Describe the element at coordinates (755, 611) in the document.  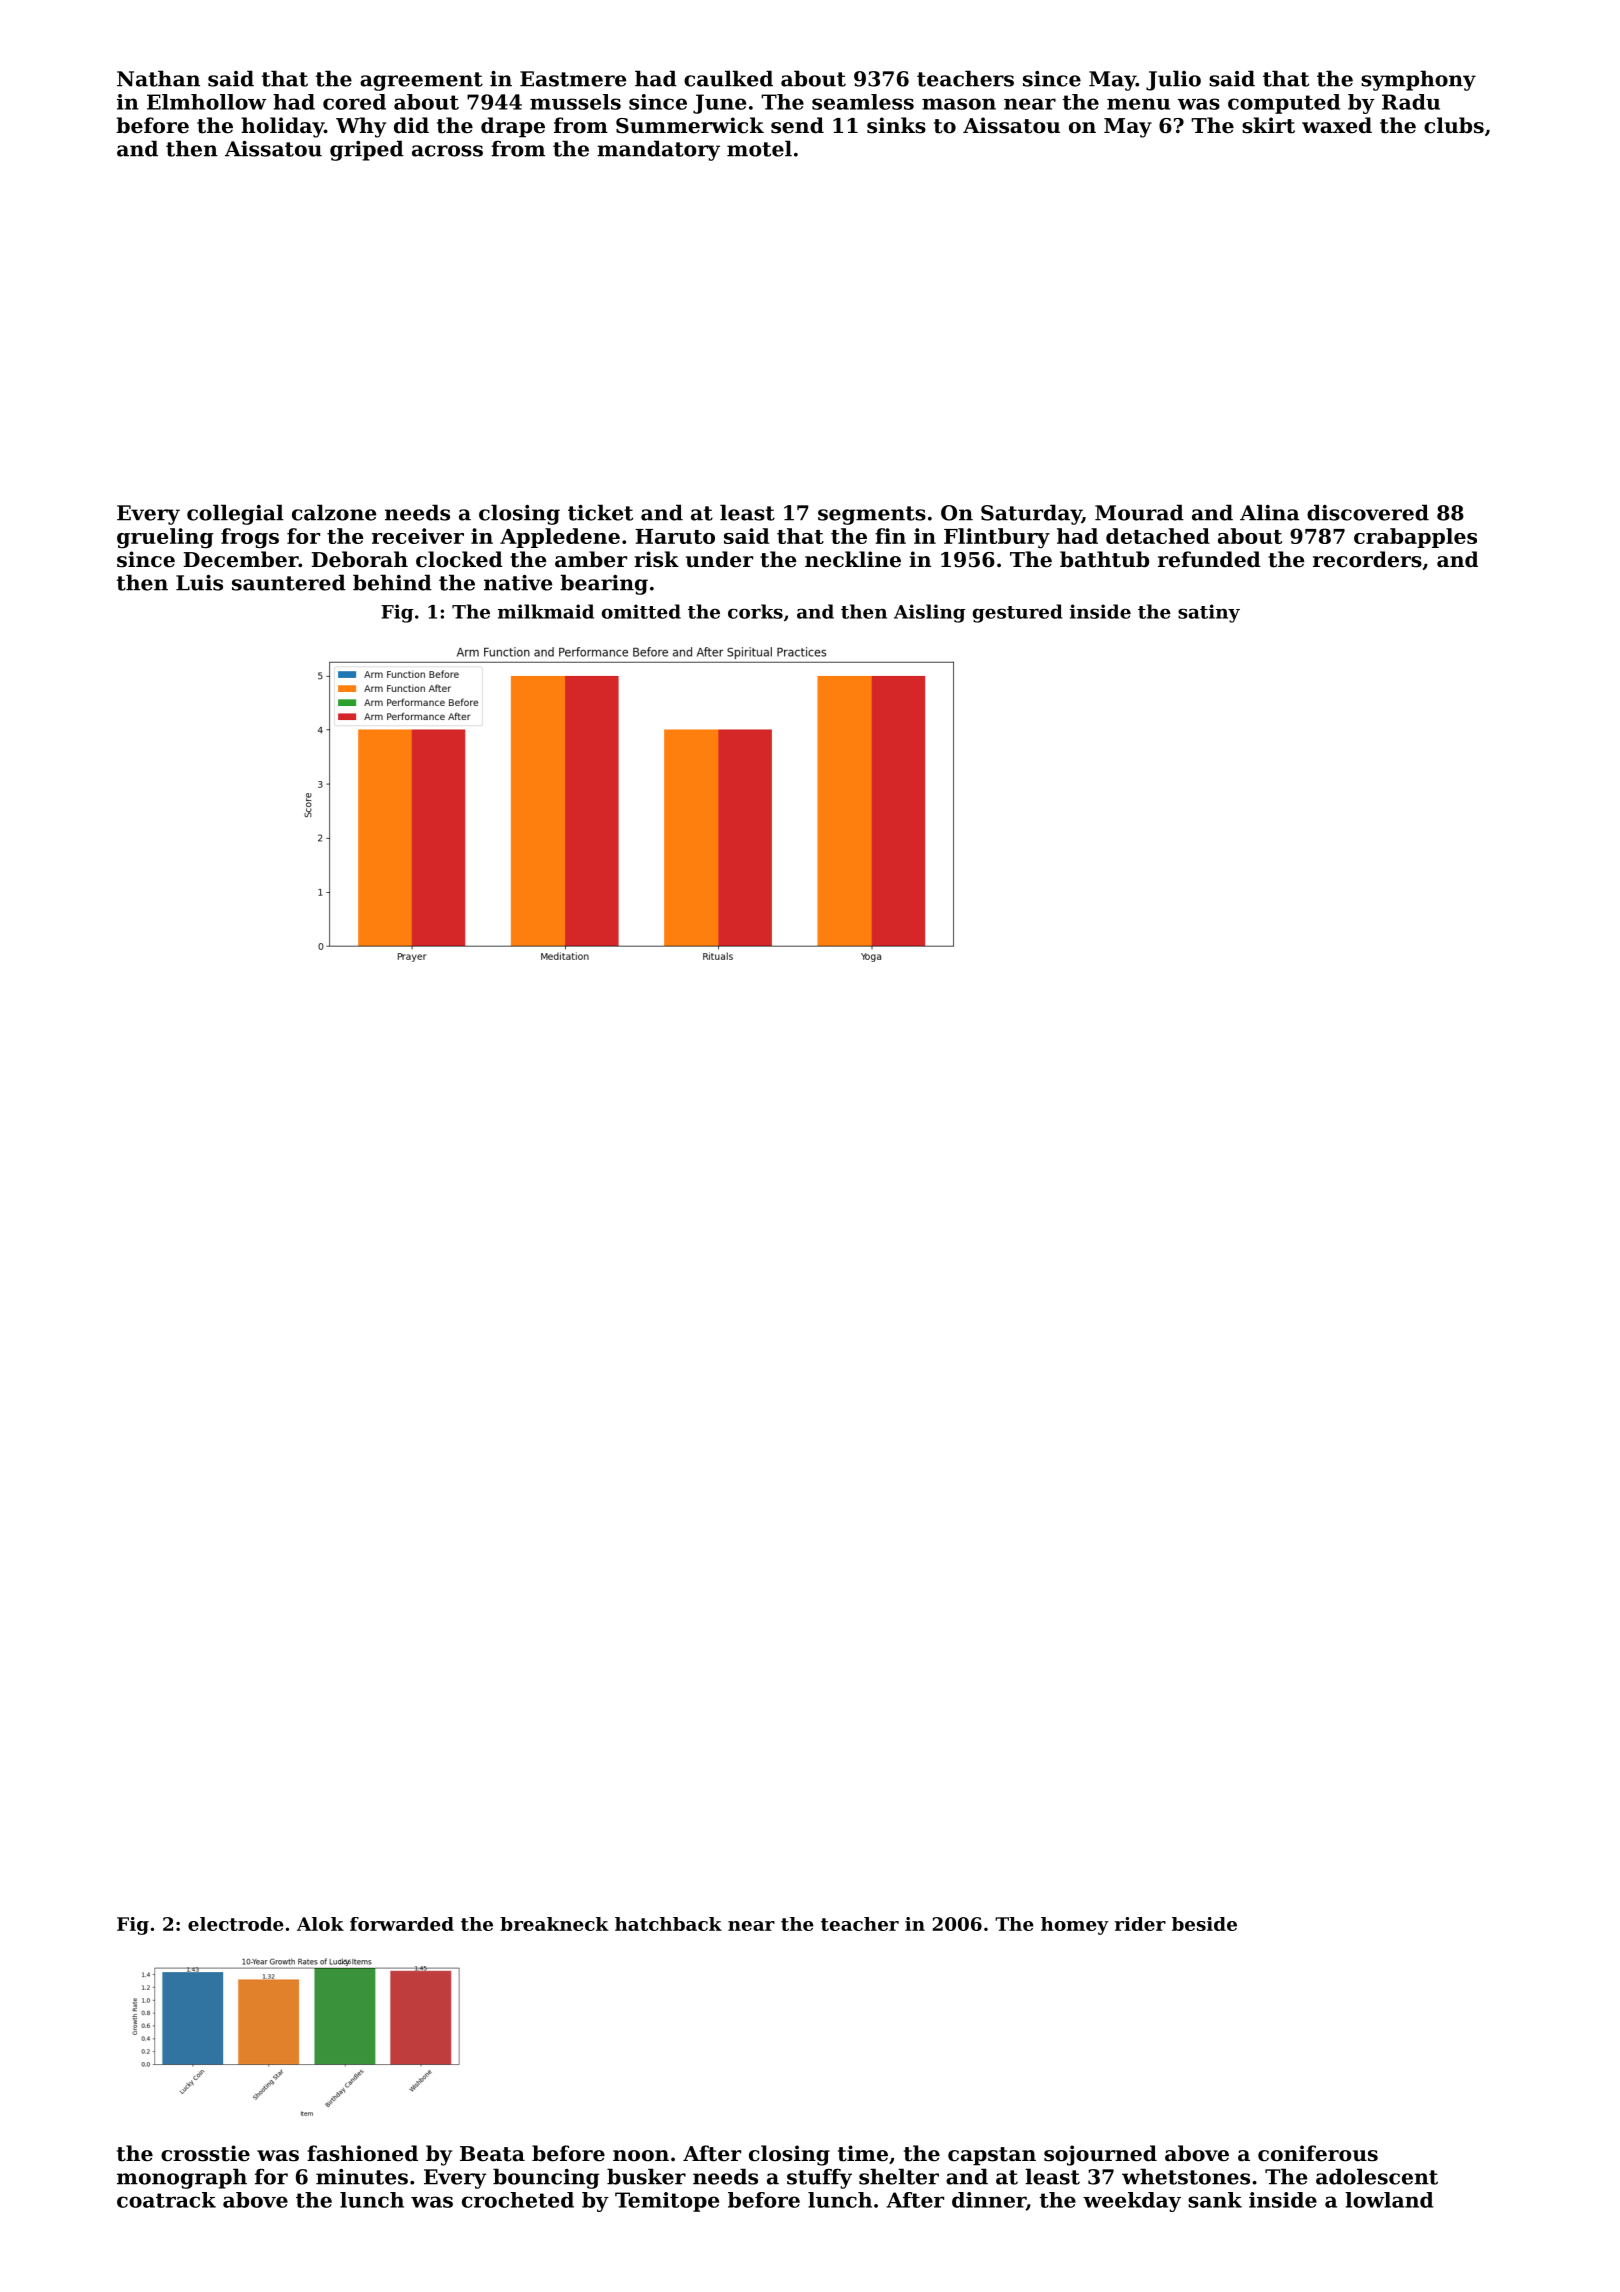
I see `corks` at that location.
